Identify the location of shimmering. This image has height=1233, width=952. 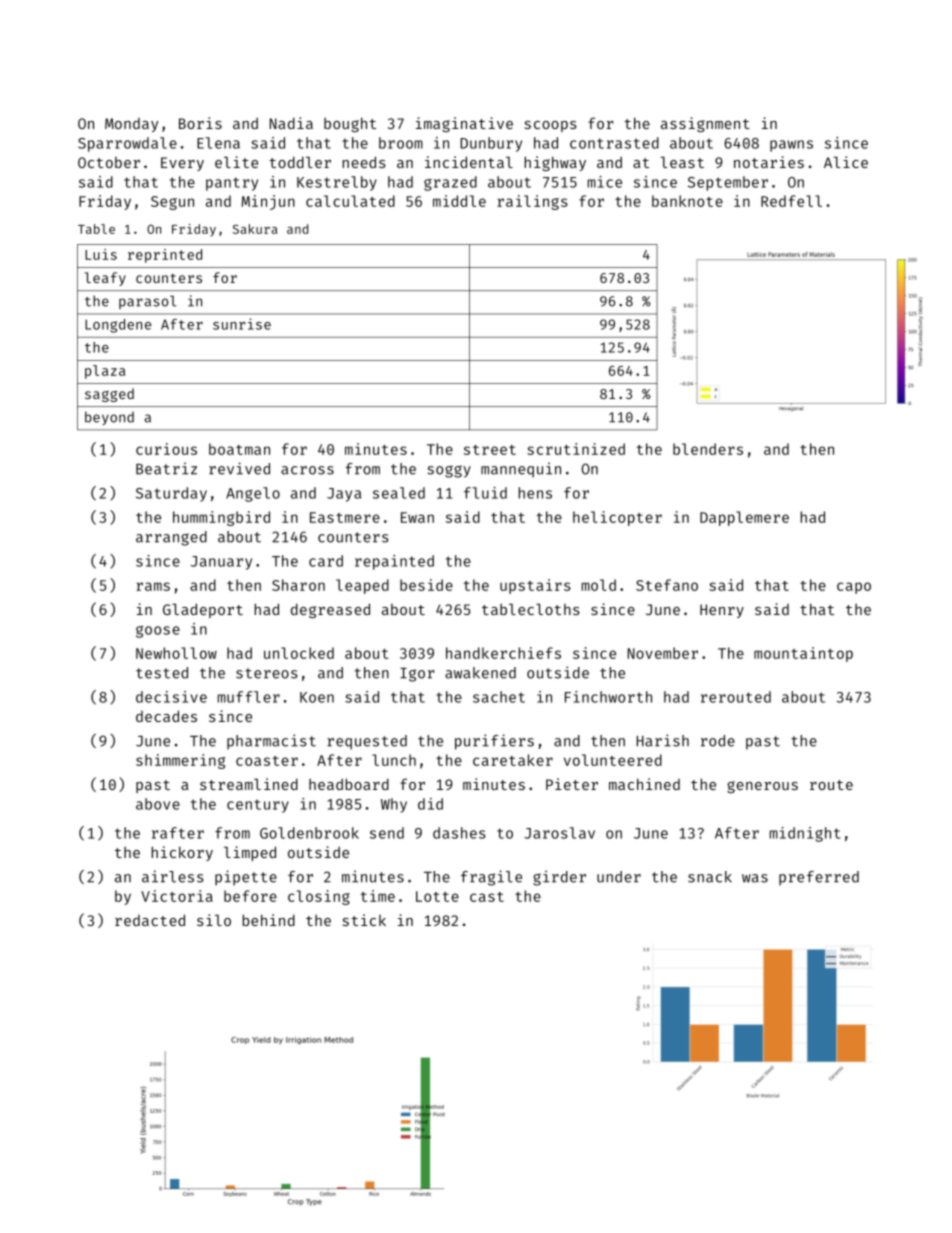
(180, 761).
